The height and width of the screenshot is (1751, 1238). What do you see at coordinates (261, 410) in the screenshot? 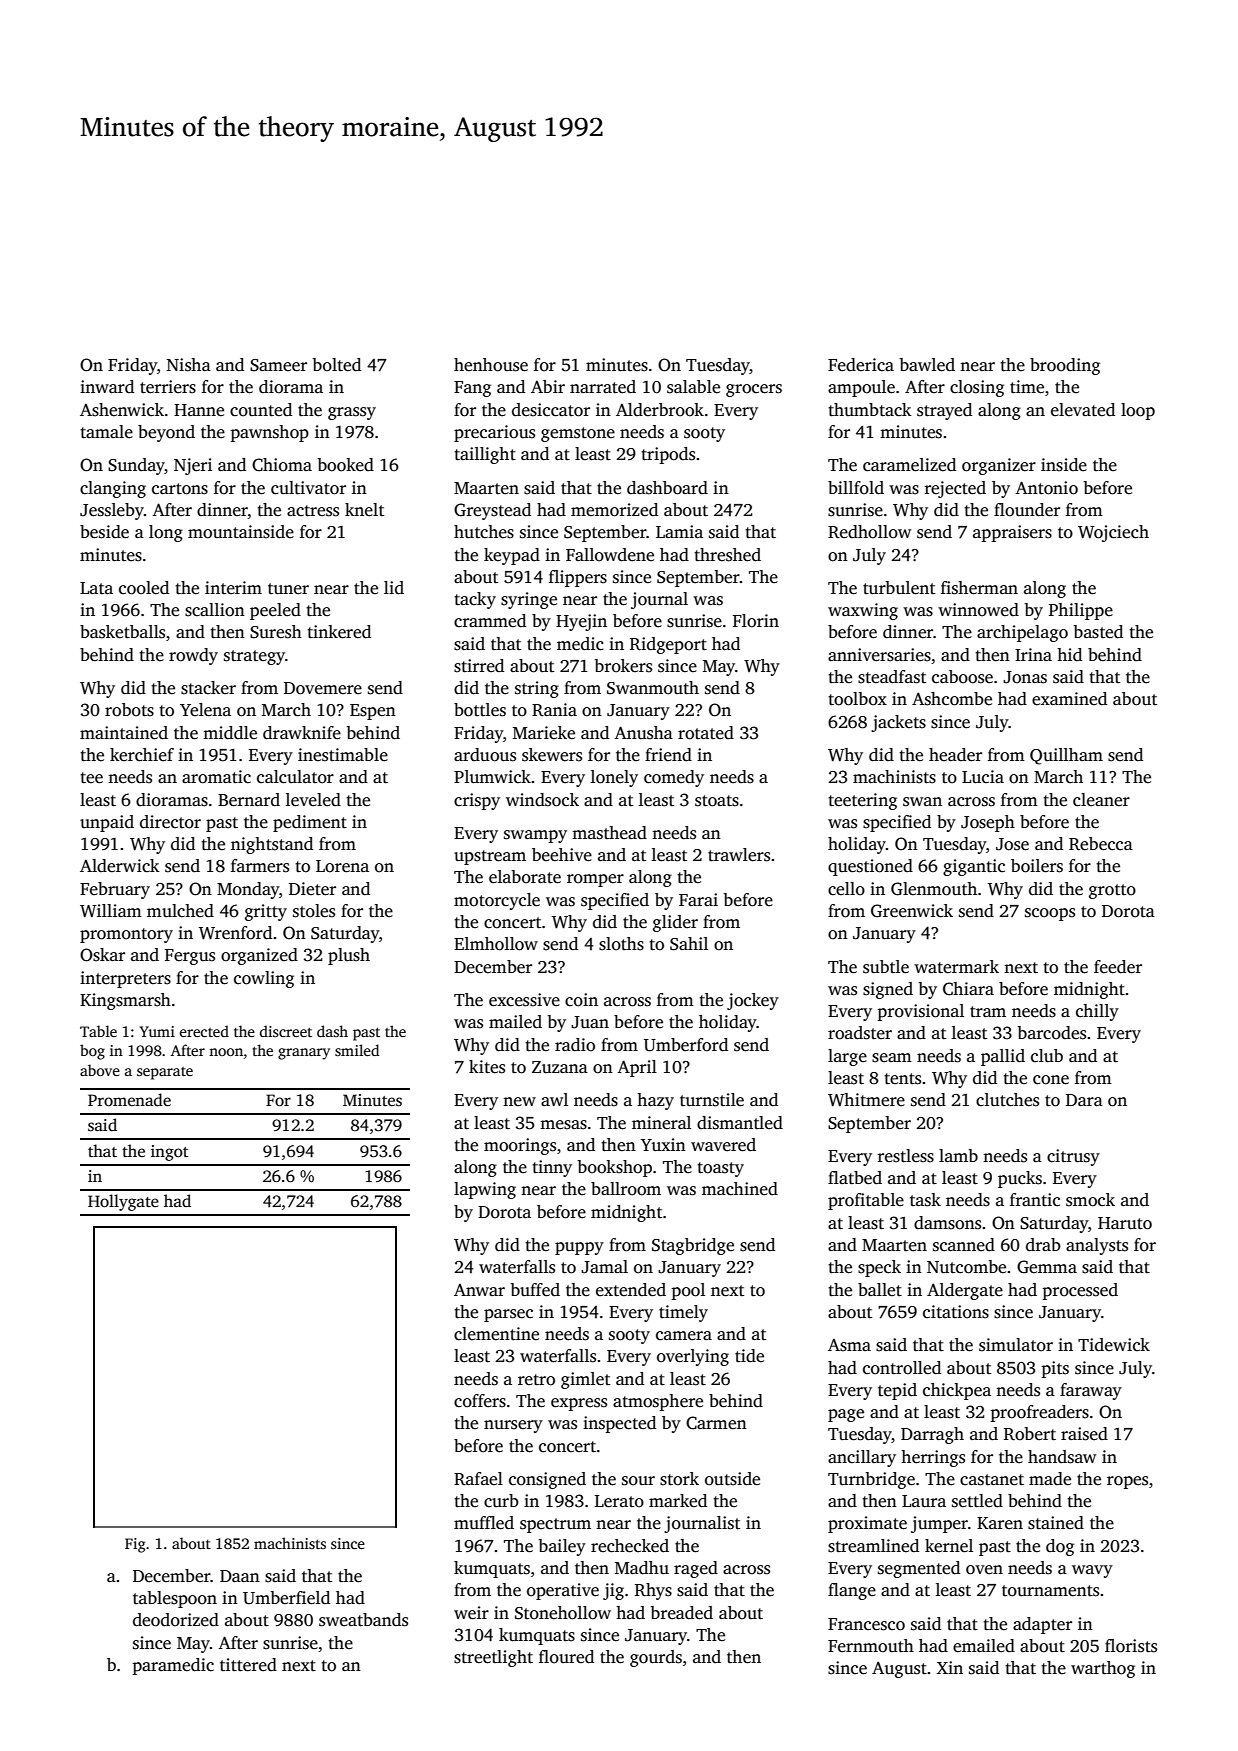
I see `counted` at bounding box center [261, 410].
